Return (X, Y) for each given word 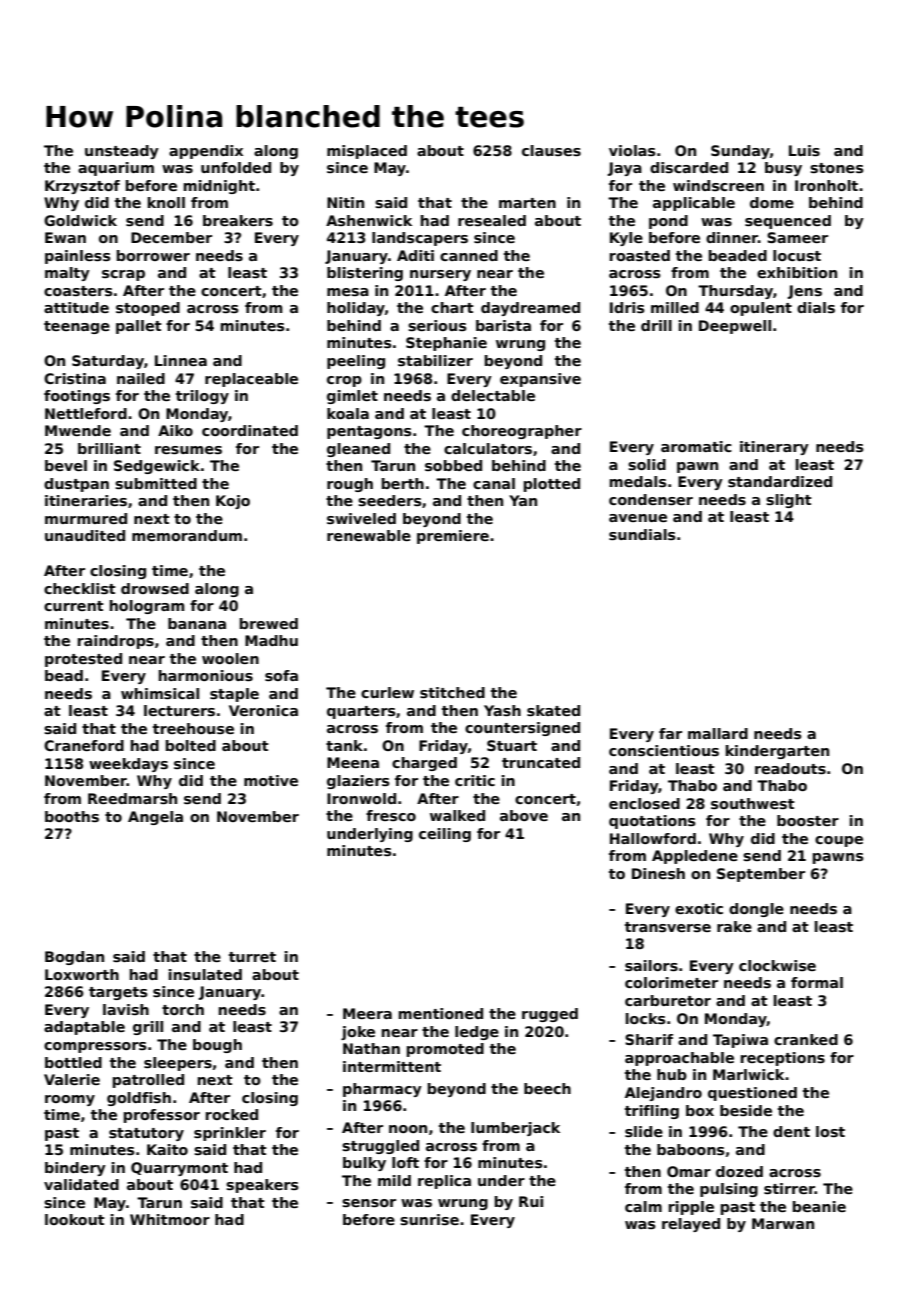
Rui (531, 1201)
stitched (452, 692)
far (670, 733)
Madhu (271, 640)
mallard (718, 733)
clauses (551, 150)
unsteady (122, 152)
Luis (804, 150)
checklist (80, 588)
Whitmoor (170, 1219)
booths (72, 816)
